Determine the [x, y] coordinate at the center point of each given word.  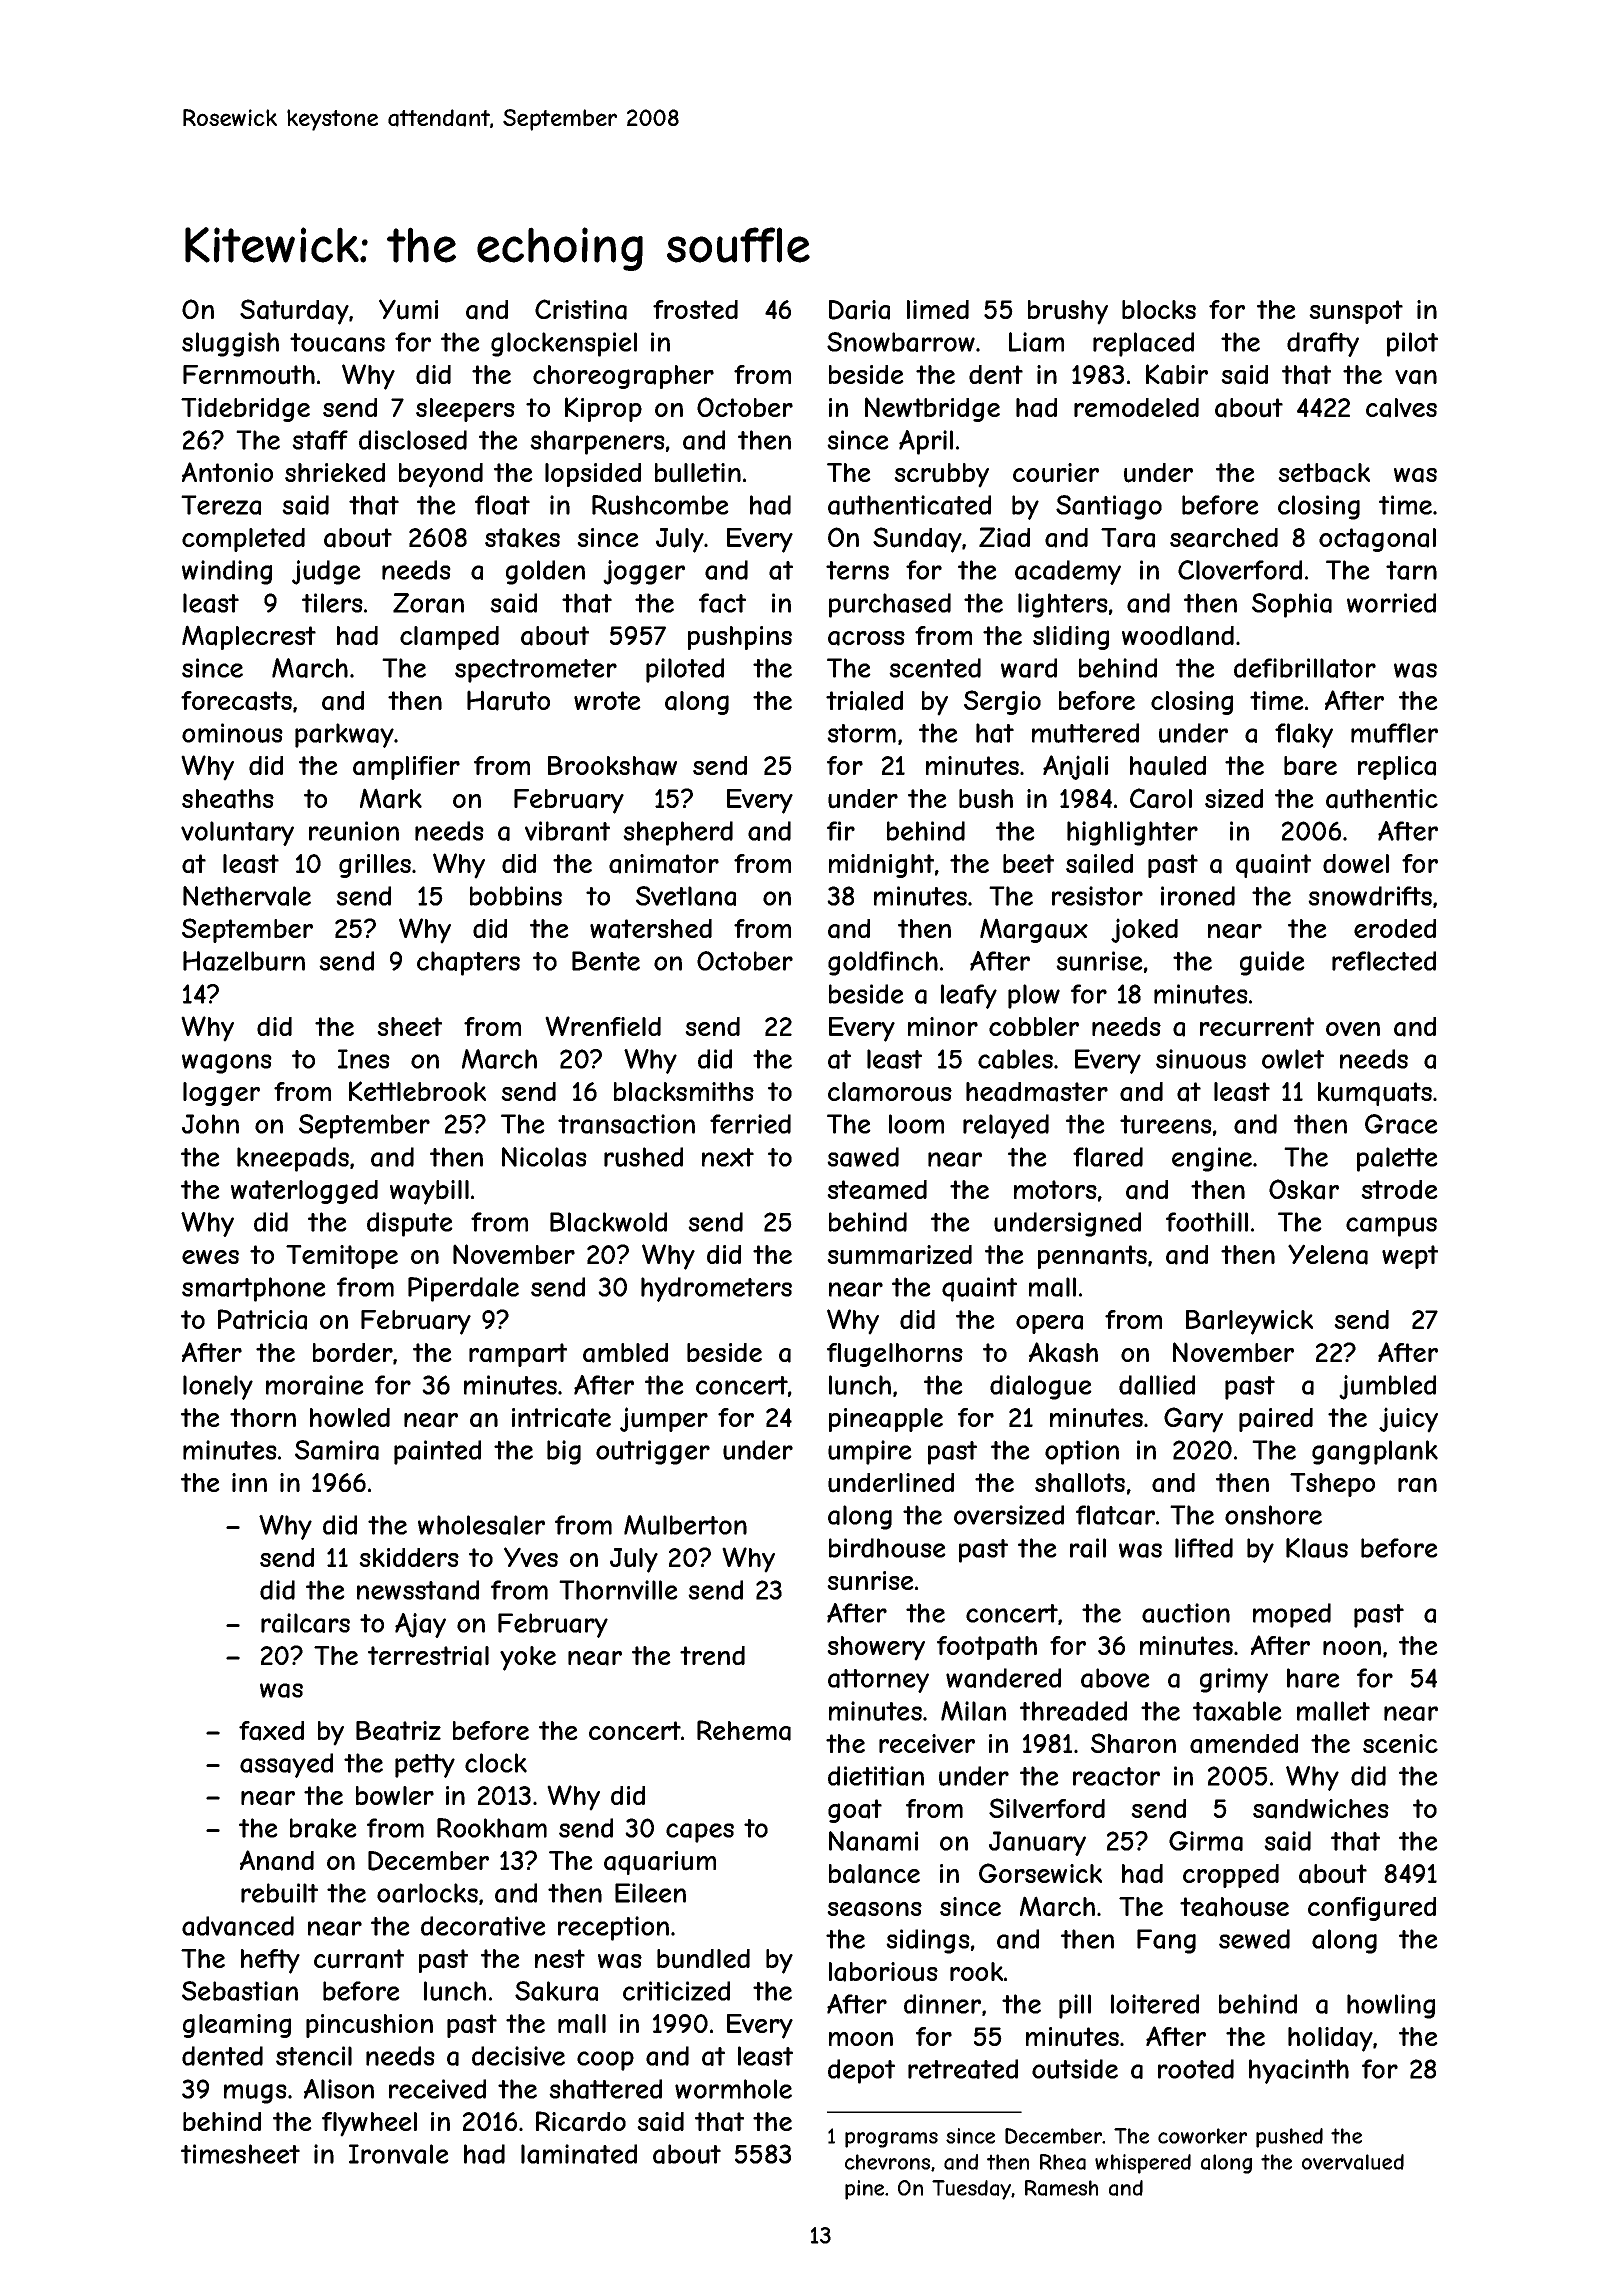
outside [1075, 2069]
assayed [286, 1765]
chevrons [887, 2162]
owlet [1293, 1059]
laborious [883, 1972]
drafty [1323, 344]
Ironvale [399, 2154]
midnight [881, 866]
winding [227, 572]
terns [857, 570]
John [210, 1124]
